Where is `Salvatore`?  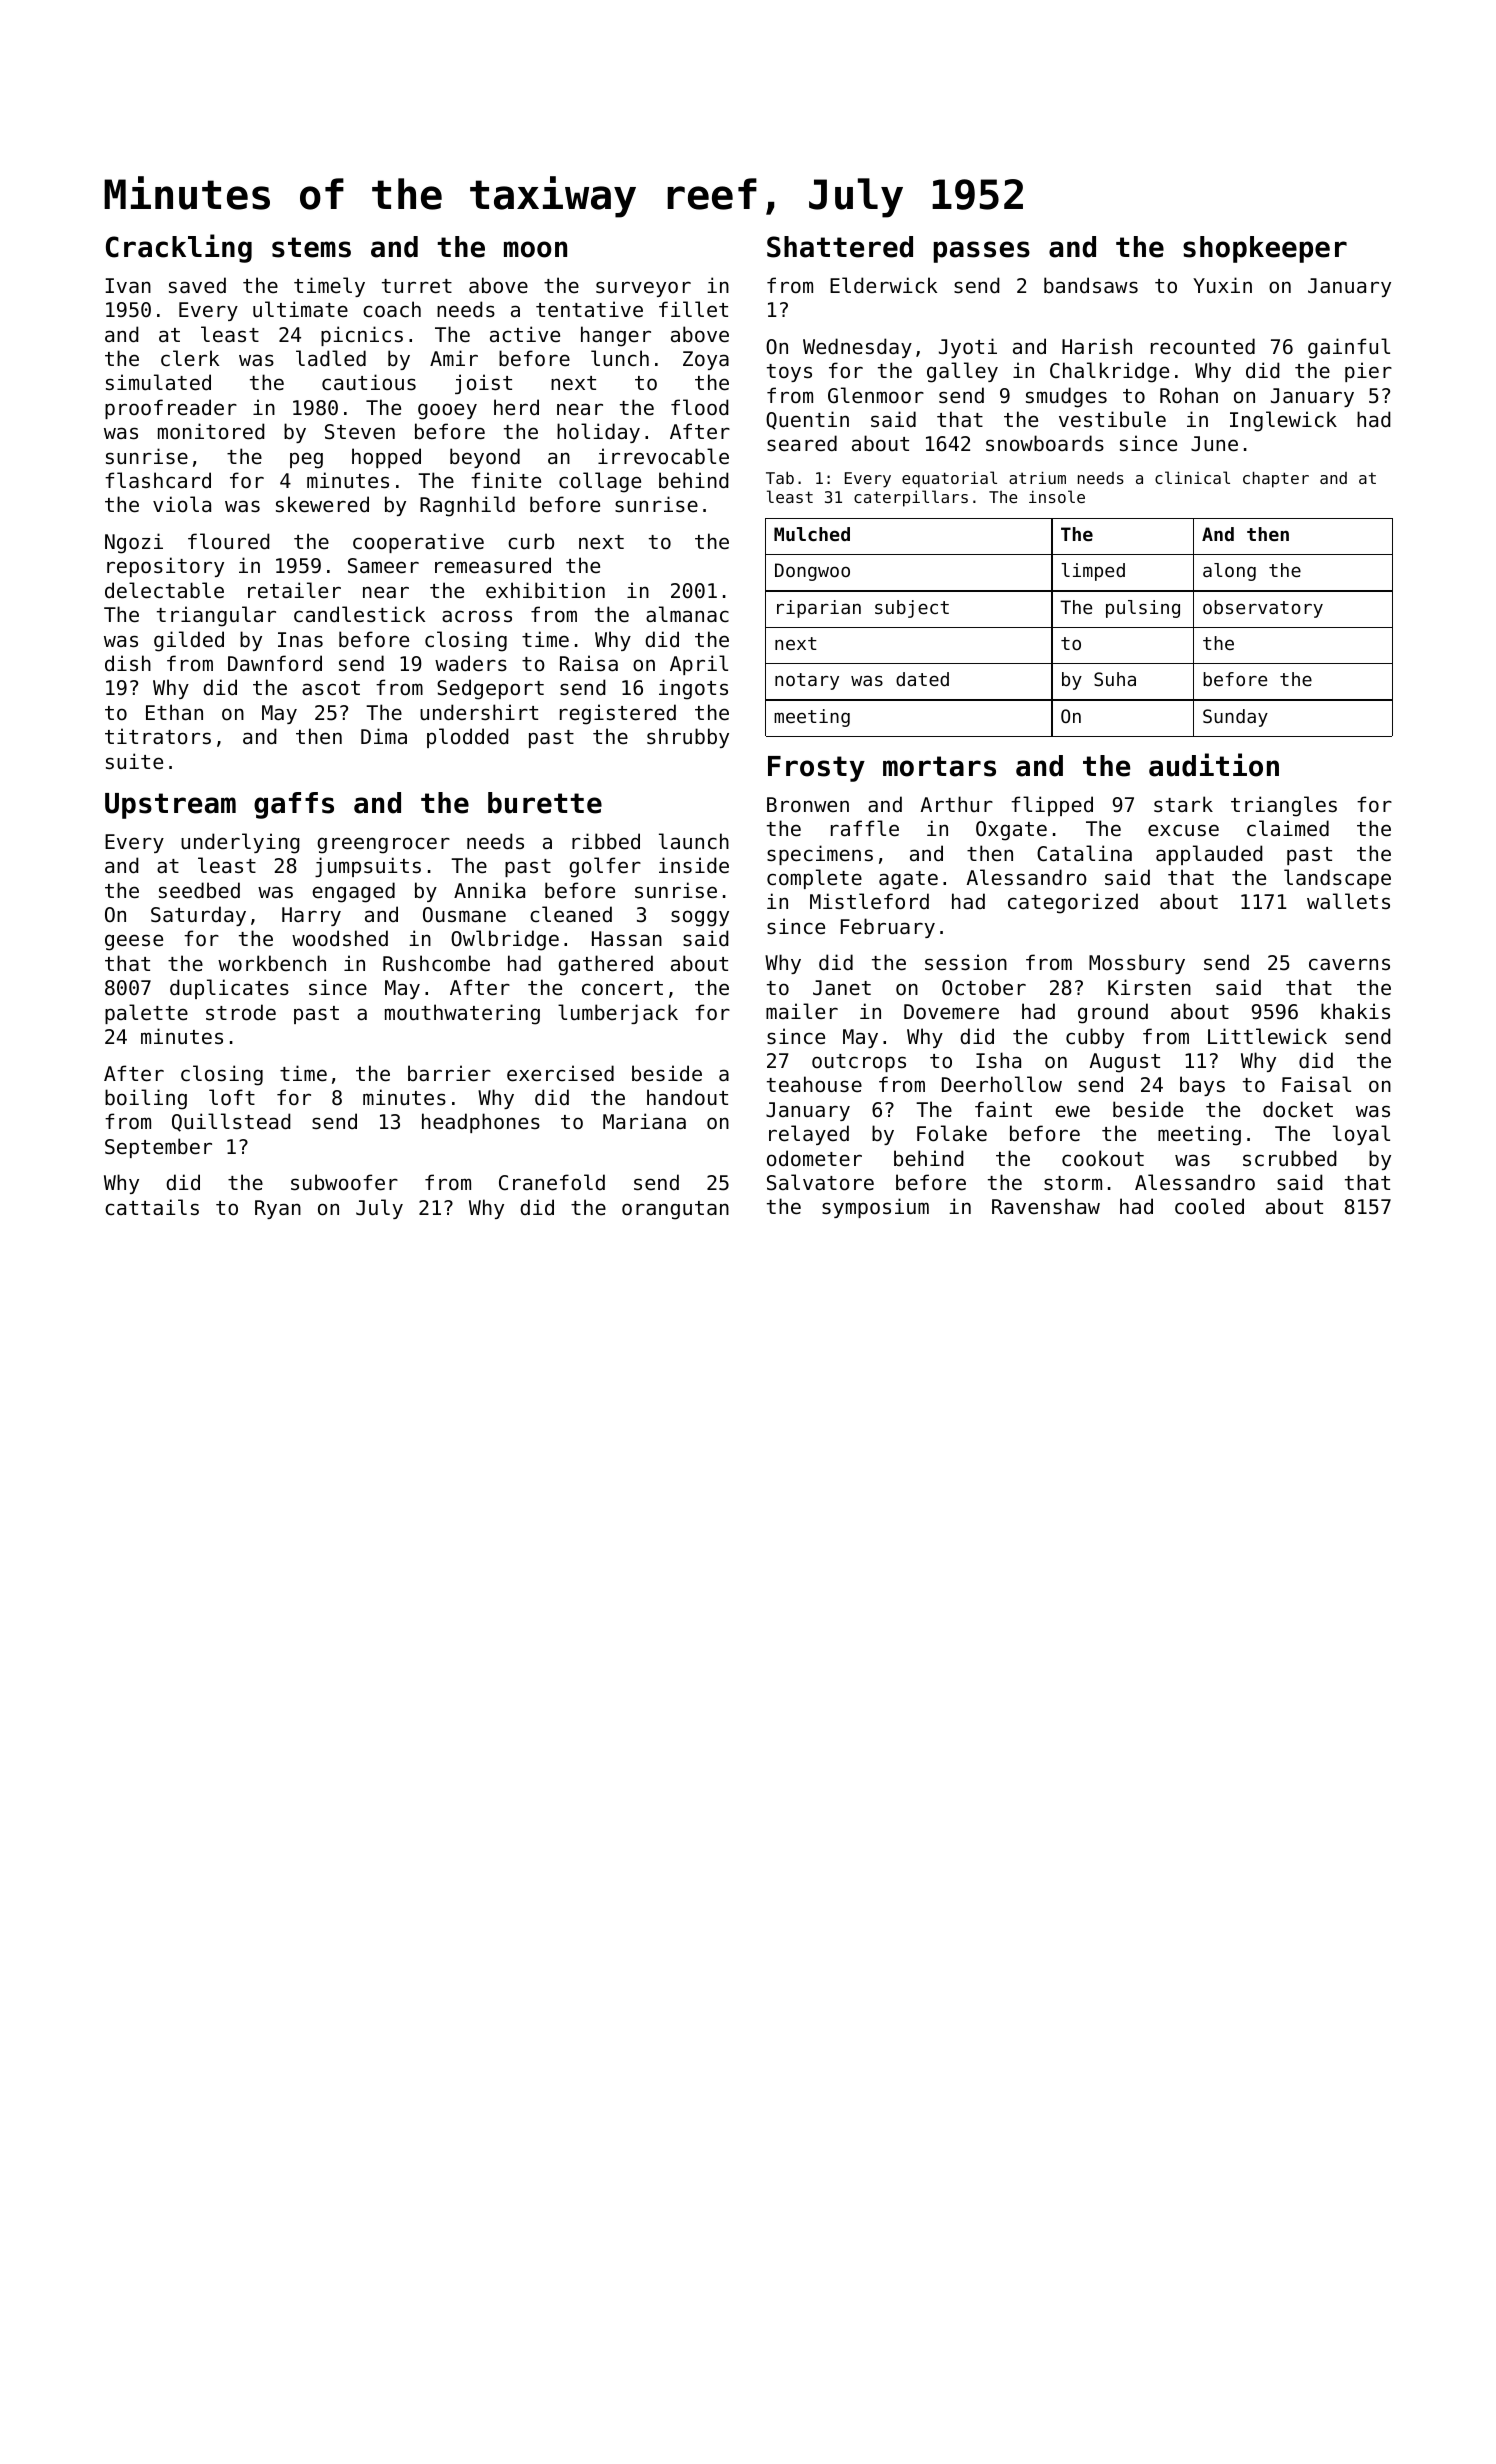 Salvatore is located at coordinates (820, 1182).
